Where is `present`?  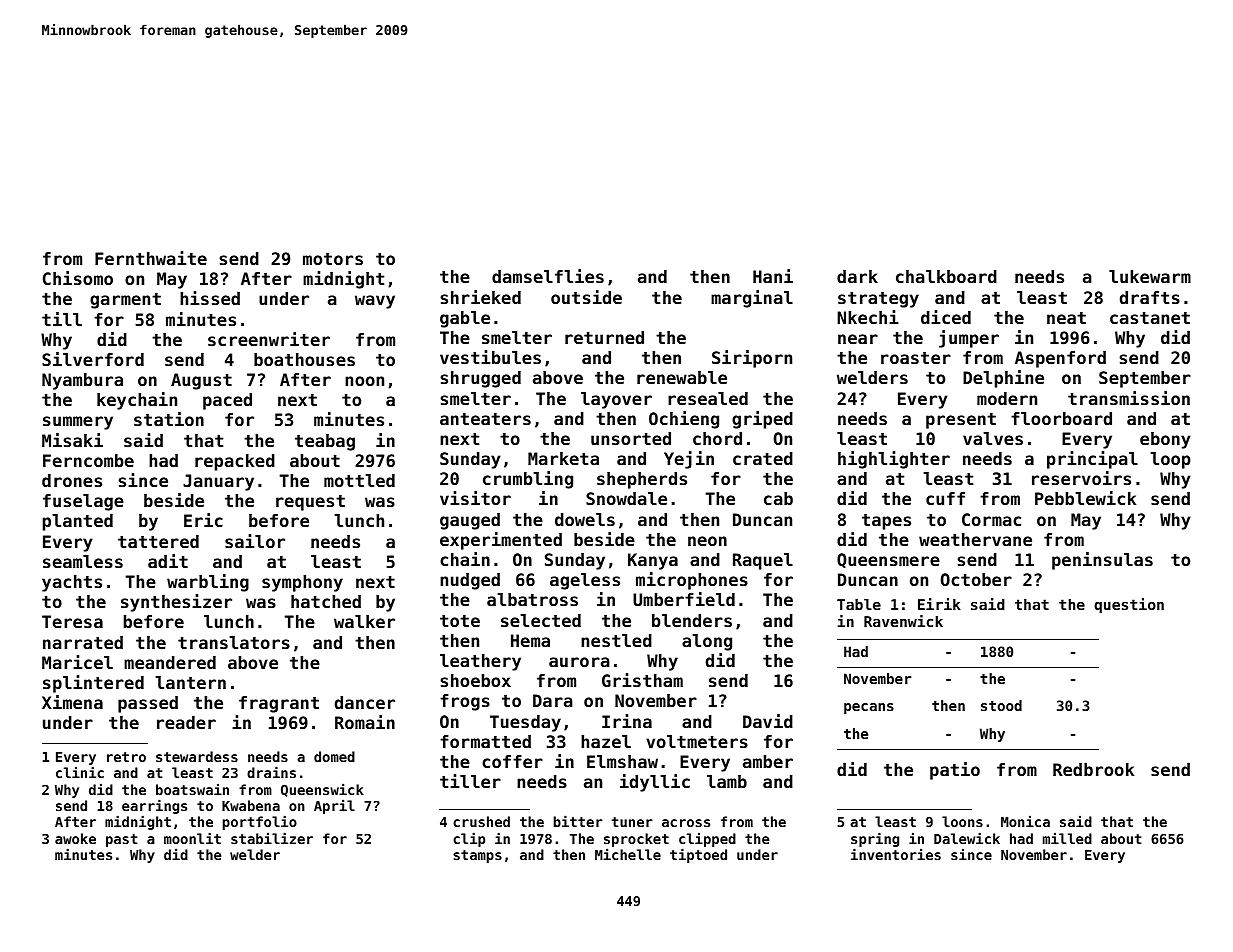 present is located at coordinates (961, 421).
